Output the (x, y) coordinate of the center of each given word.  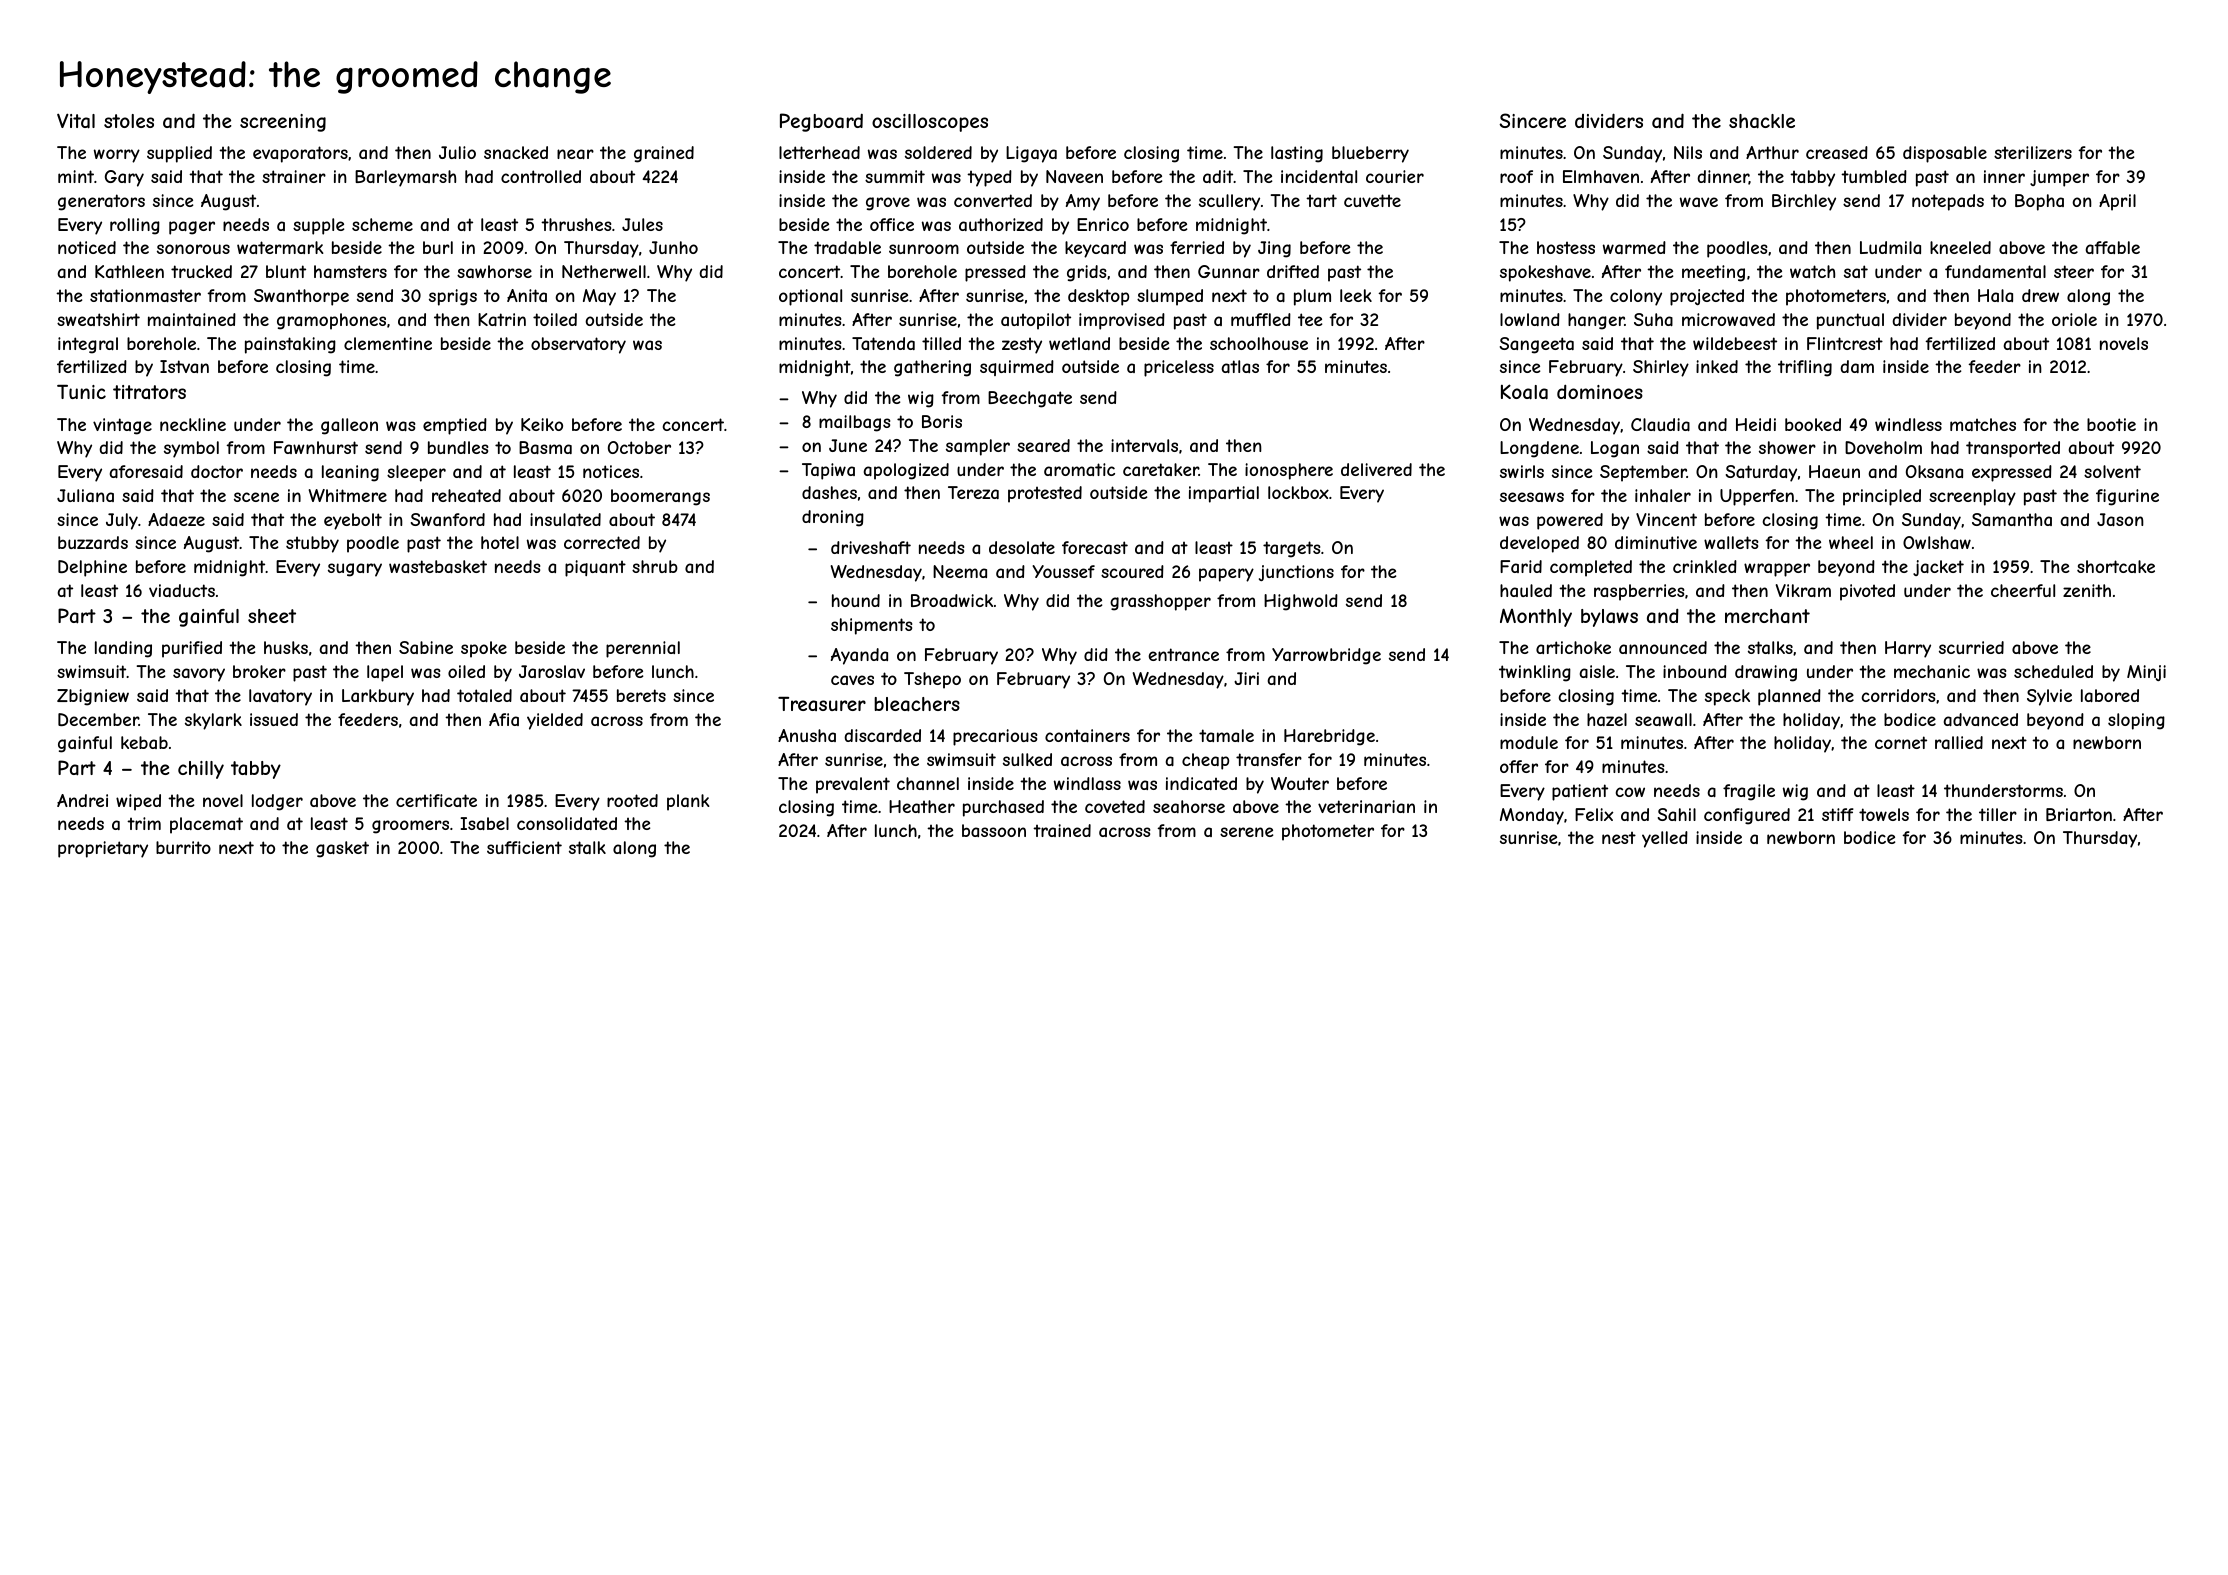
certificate (436, 800)
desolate (1022, 547)
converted (993, 200)
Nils (1688, 152)
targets (1291, 549)
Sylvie (2049, 697)
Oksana (1934, 471)
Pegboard (821, 122)
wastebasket (438, 566)
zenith (2087, 590)
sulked (1027, 759)
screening (283, 123)
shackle (1762, 121)
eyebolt (353, 521)
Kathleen (129, 271)
